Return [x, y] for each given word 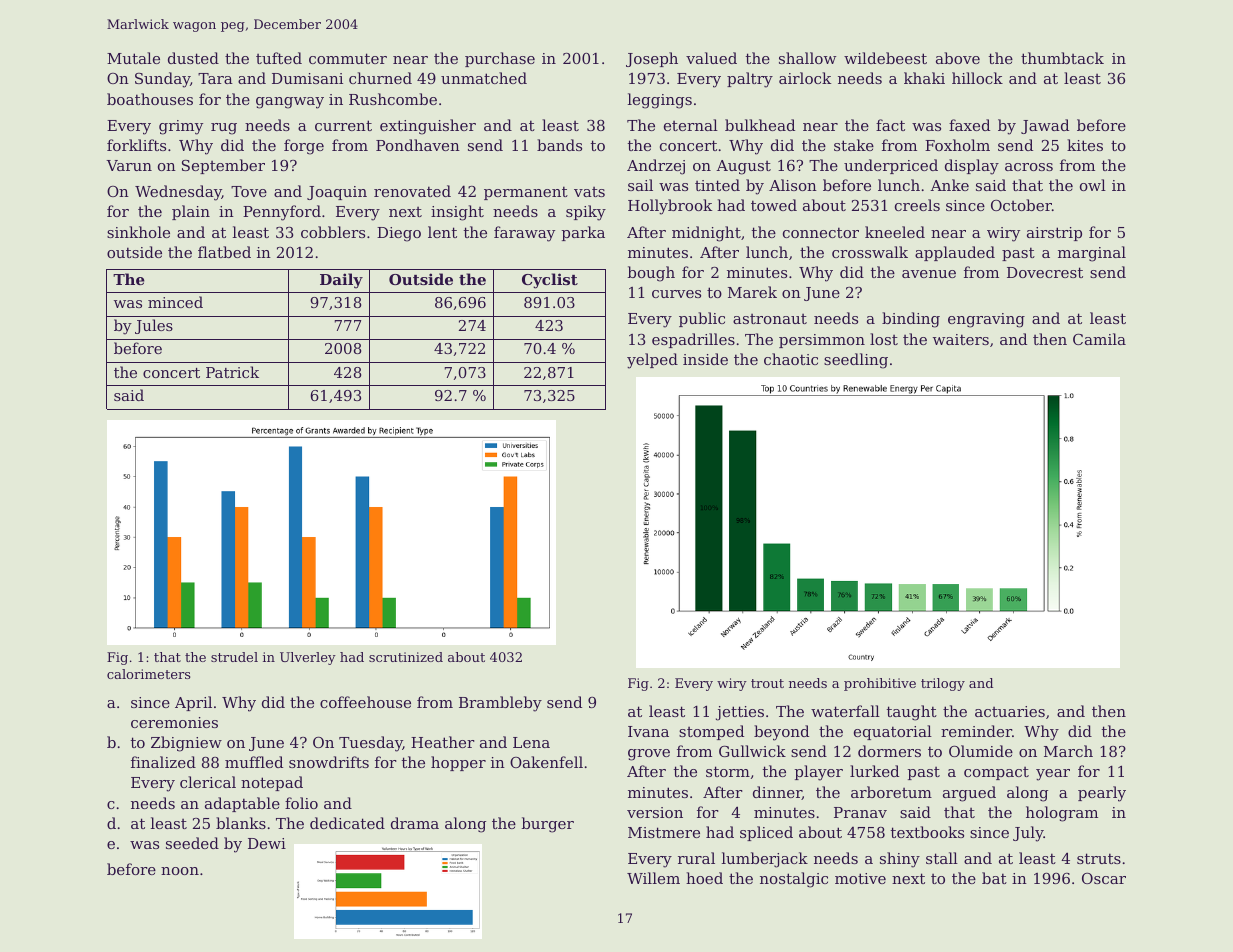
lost [884, 339]
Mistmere [664, 832]
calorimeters [149, 674]
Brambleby [500, 704]
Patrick [232, 372]
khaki [924, 78]
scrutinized [406, 657]
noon [180, 871]
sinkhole [138, 232]
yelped [652, 361]
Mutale [133, 58]
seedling [856, 361]
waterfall [845, 711]
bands [559, 145]
